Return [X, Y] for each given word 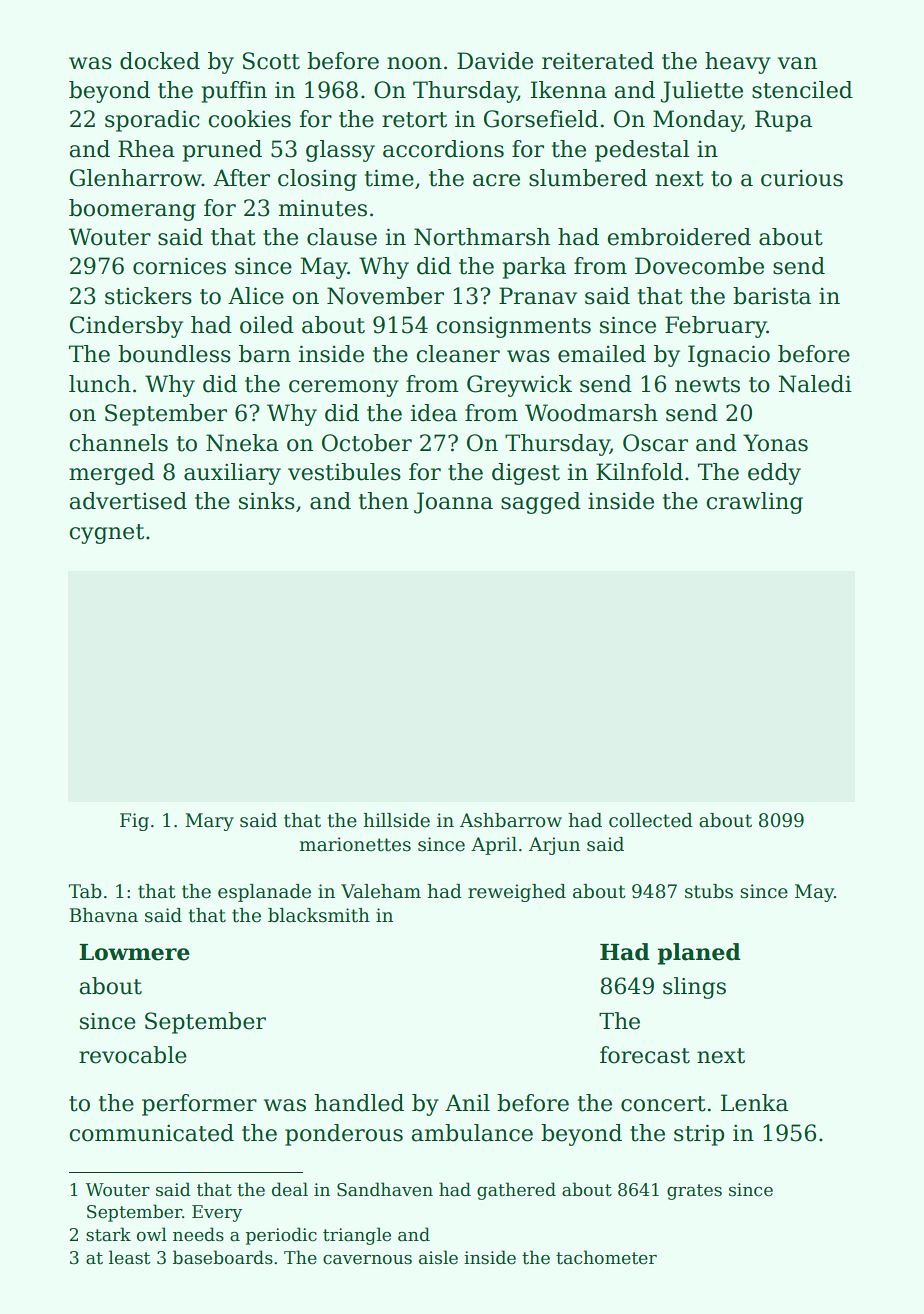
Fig [134, 822]
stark [108, 1234]
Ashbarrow [511, 820]
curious [802, 178]
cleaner [458, 354]
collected [651, 820]
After [241, 178]
